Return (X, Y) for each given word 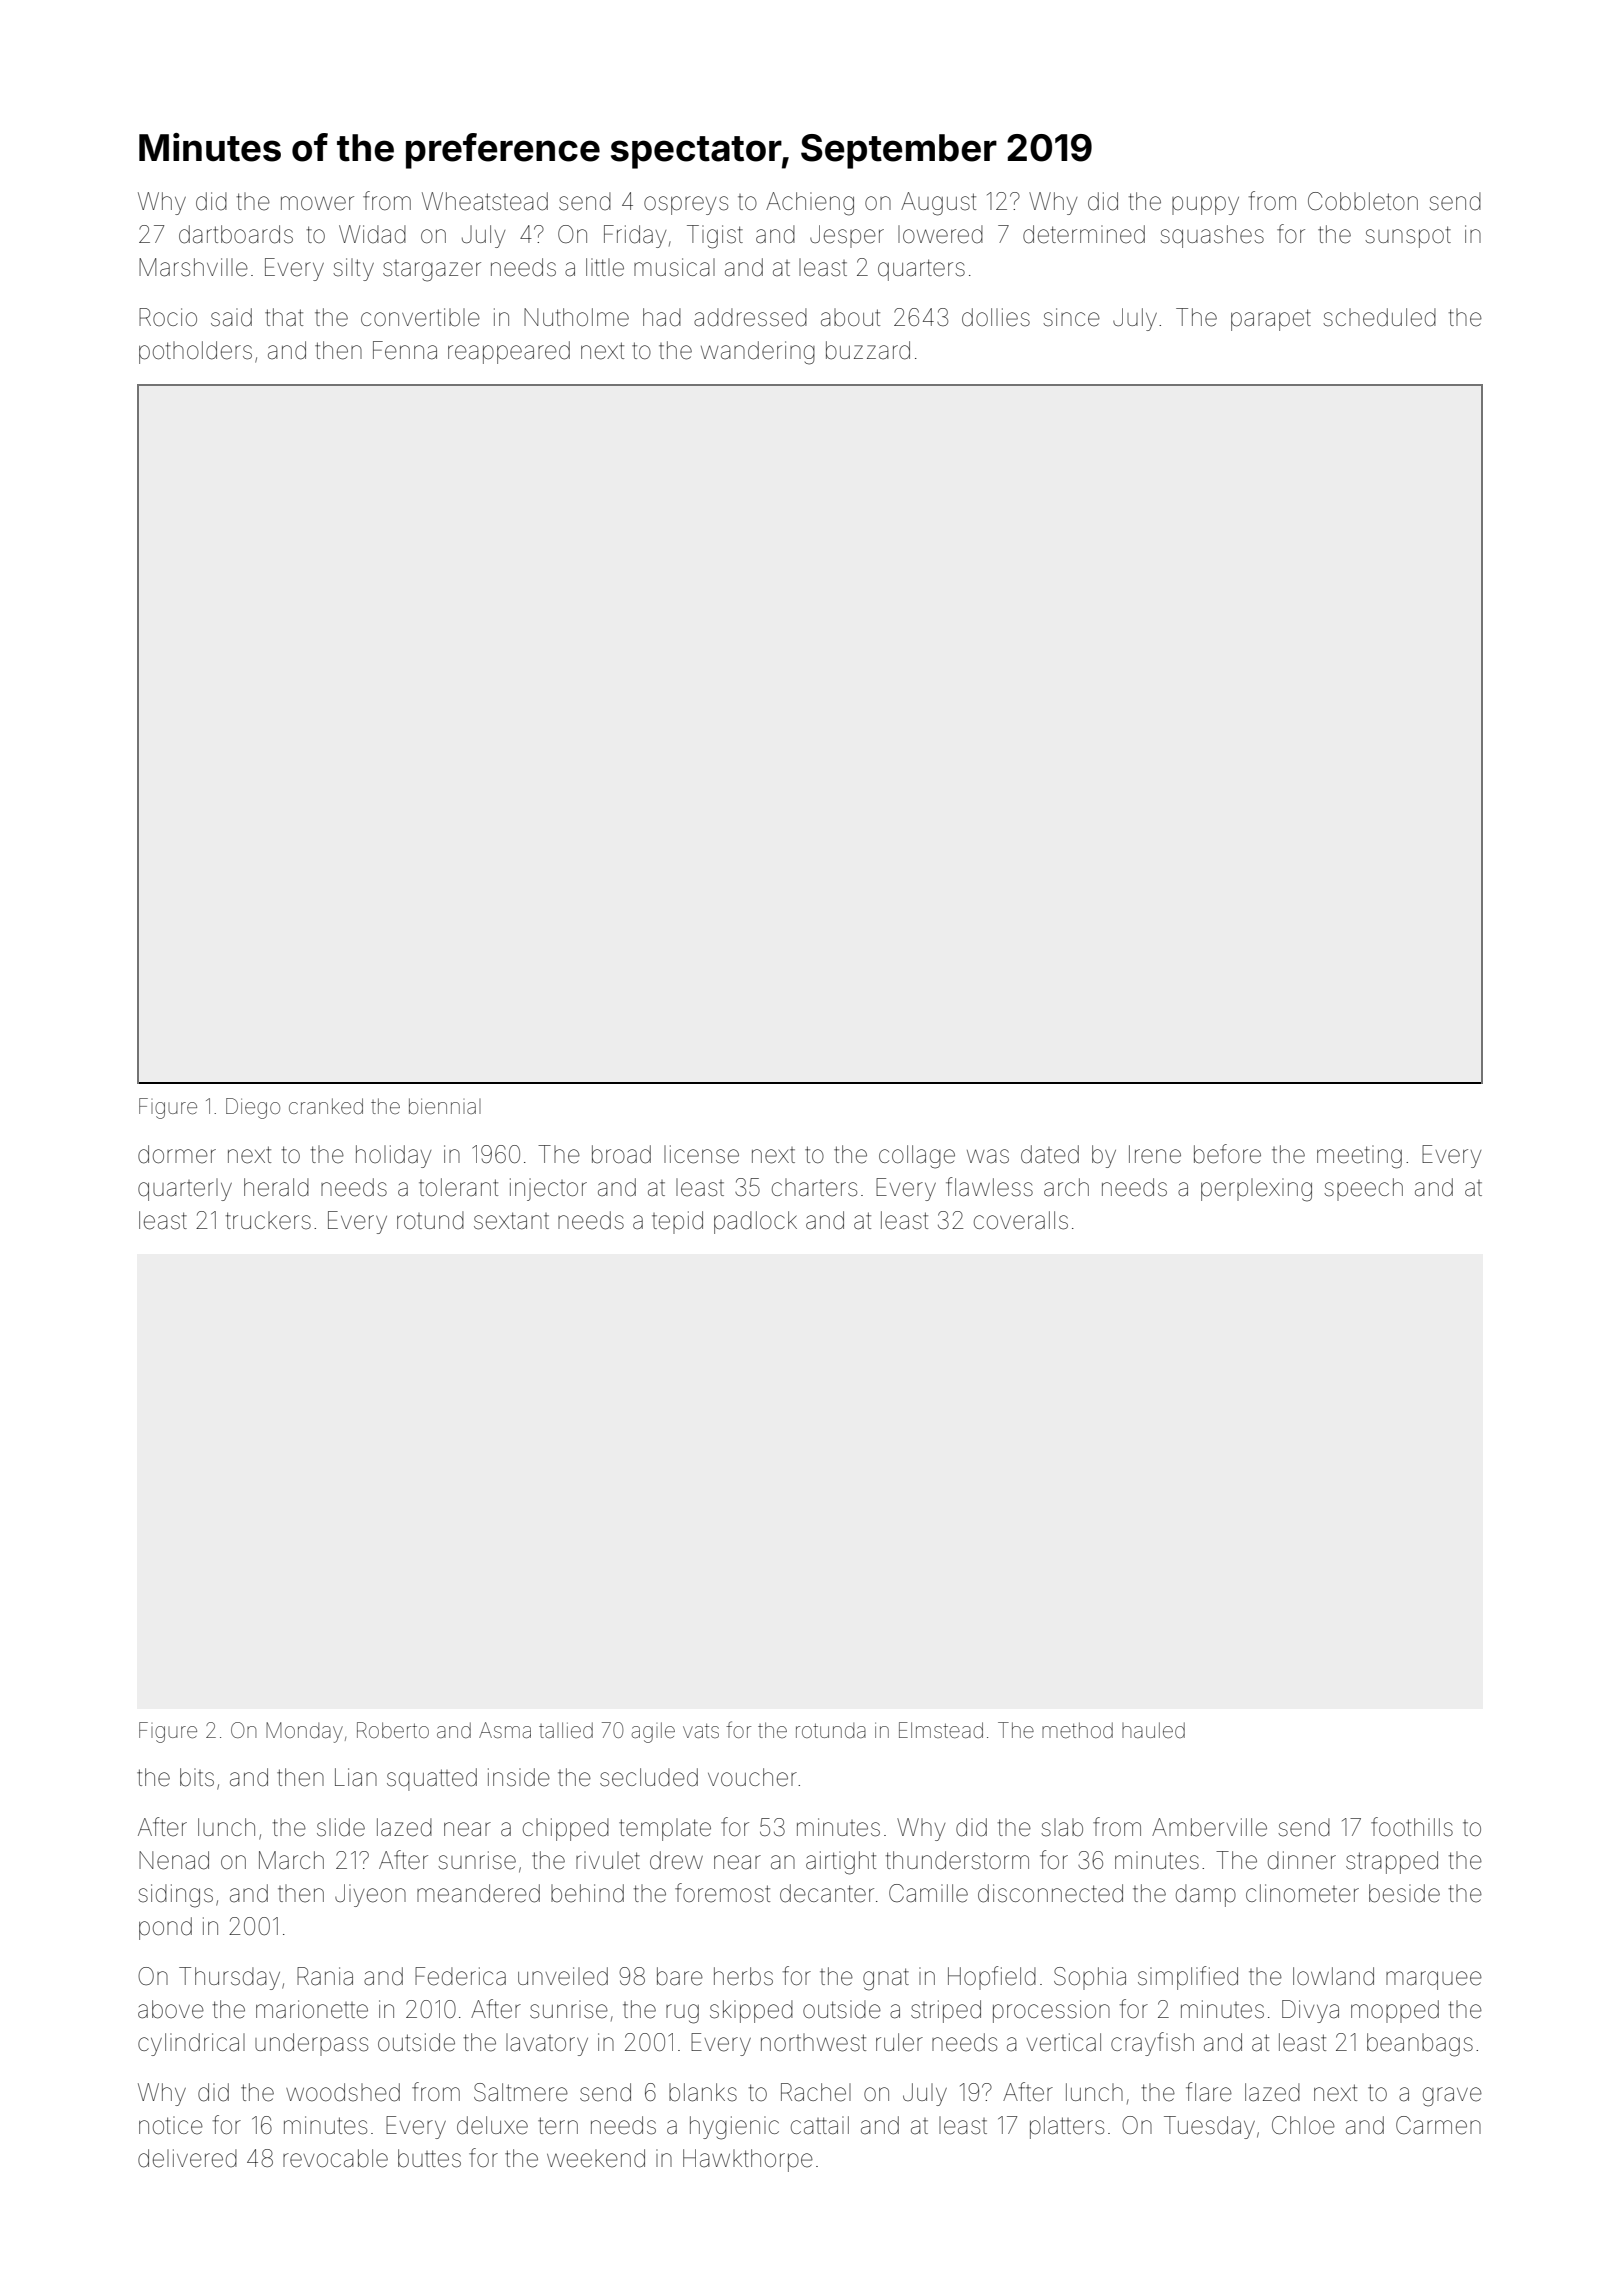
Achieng (810, 204)
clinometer (1302, 1893)
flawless (989, 1187)
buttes (429, 2158)
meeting (1359, 1157)
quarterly (185, 1189)
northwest (813, 2042)
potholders (195, 352)
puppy (1205, 205)
